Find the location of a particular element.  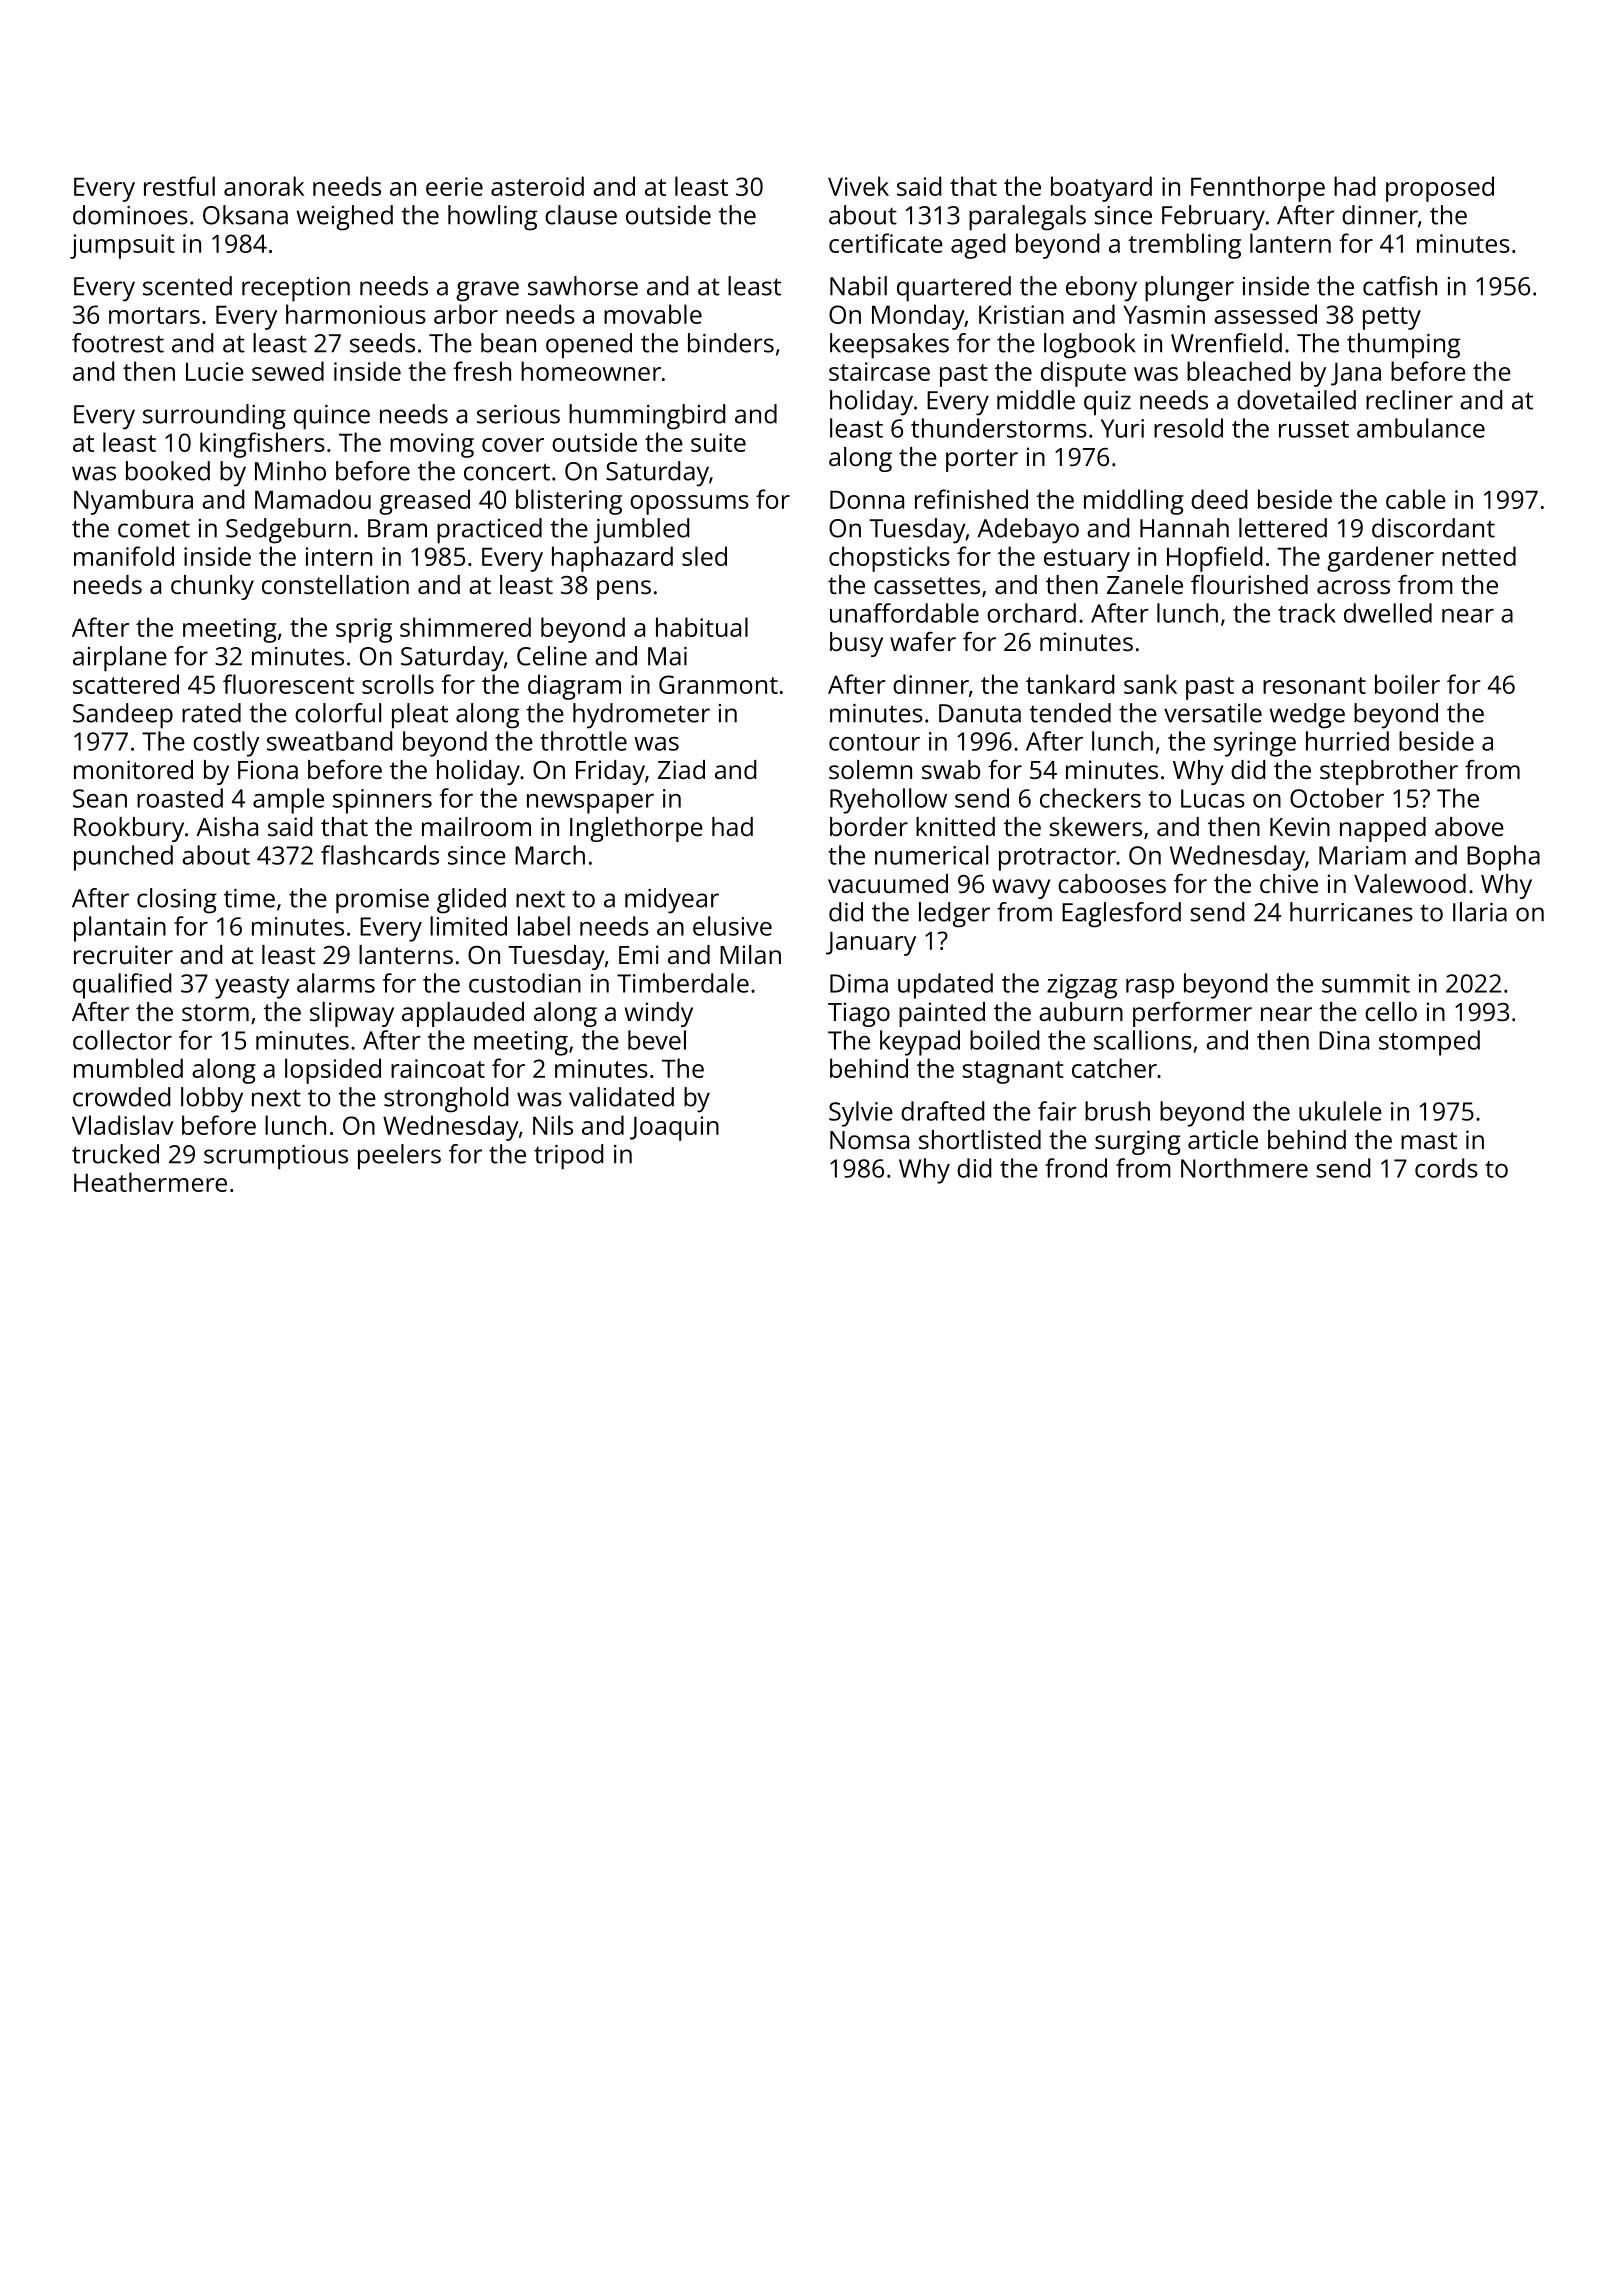

cable is located at coordinates (1416, 499).
